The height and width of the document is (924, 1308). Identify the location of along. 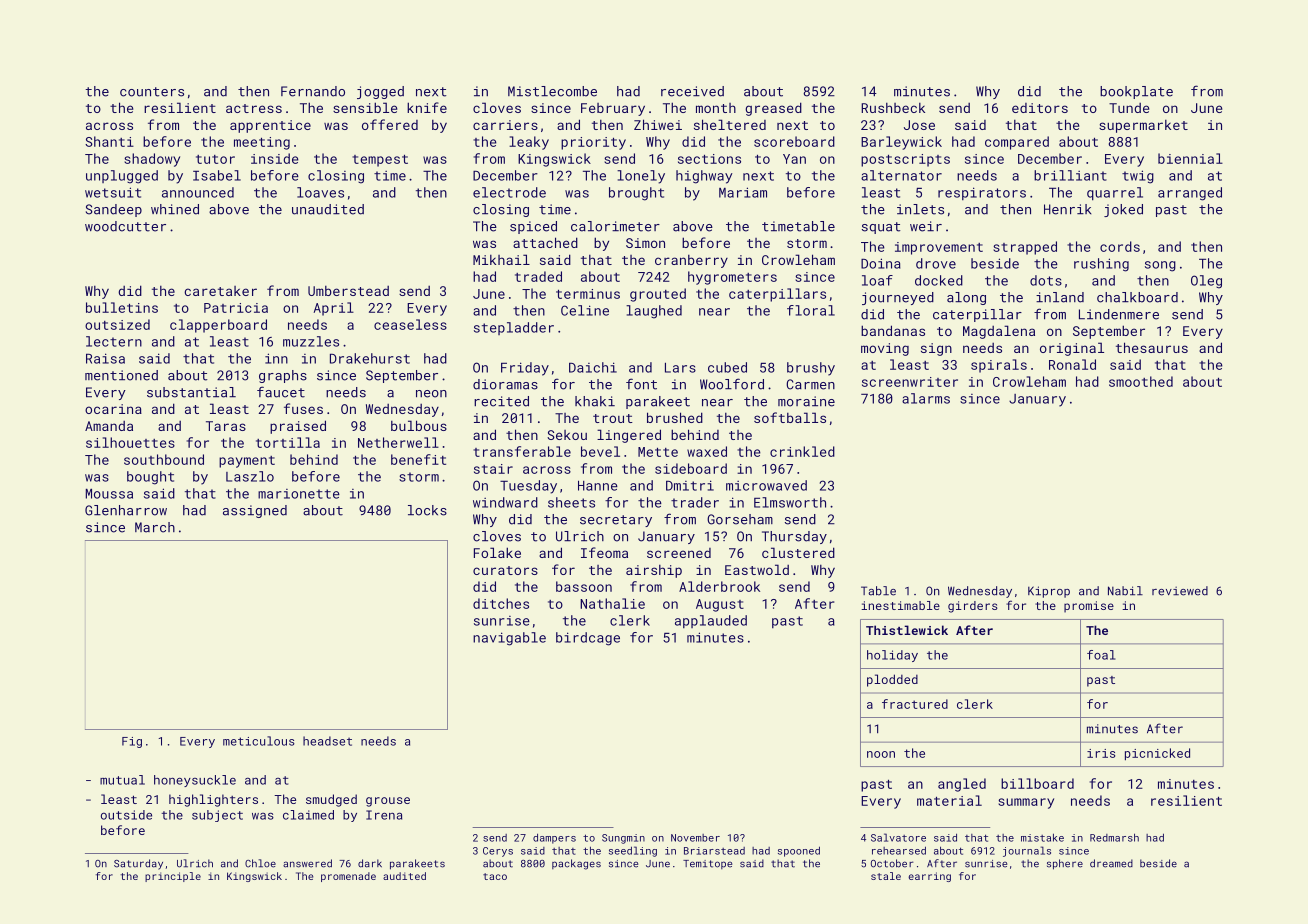
(966, 298).
